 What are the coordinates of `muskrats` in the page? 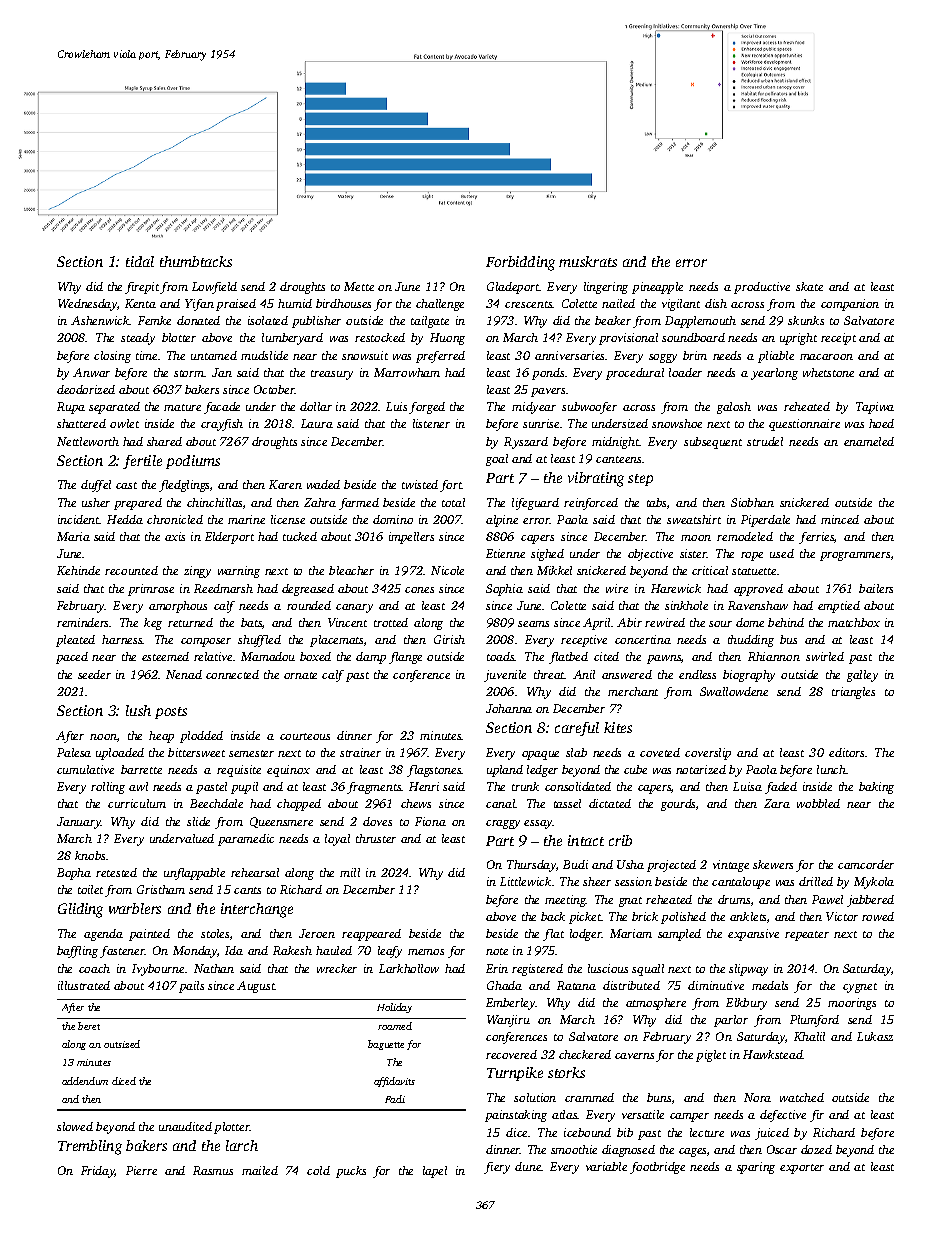 It's located at (588, 261).
